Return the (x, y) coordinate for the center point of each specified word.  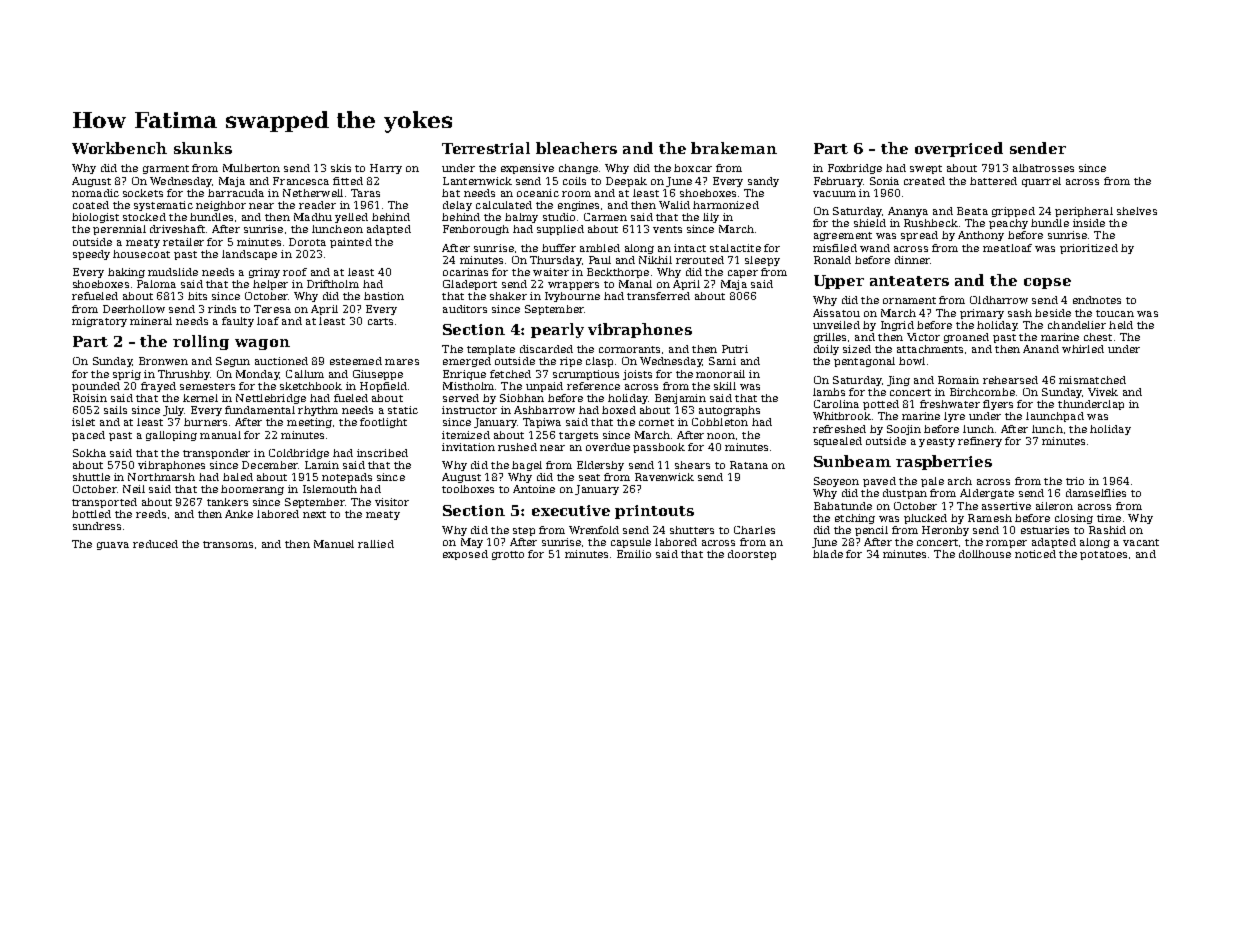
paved (879, 482)
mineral (151, 321)
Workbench (119, 148)
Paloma (156, 284)
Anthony (981, 236)
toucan (1115, 313)
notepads (347, 478)
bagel (527, 466)
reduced (155, 544)
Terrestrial (486, 148)
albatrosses (1043, 168)
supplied (560, 230)
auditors (465, 309)
